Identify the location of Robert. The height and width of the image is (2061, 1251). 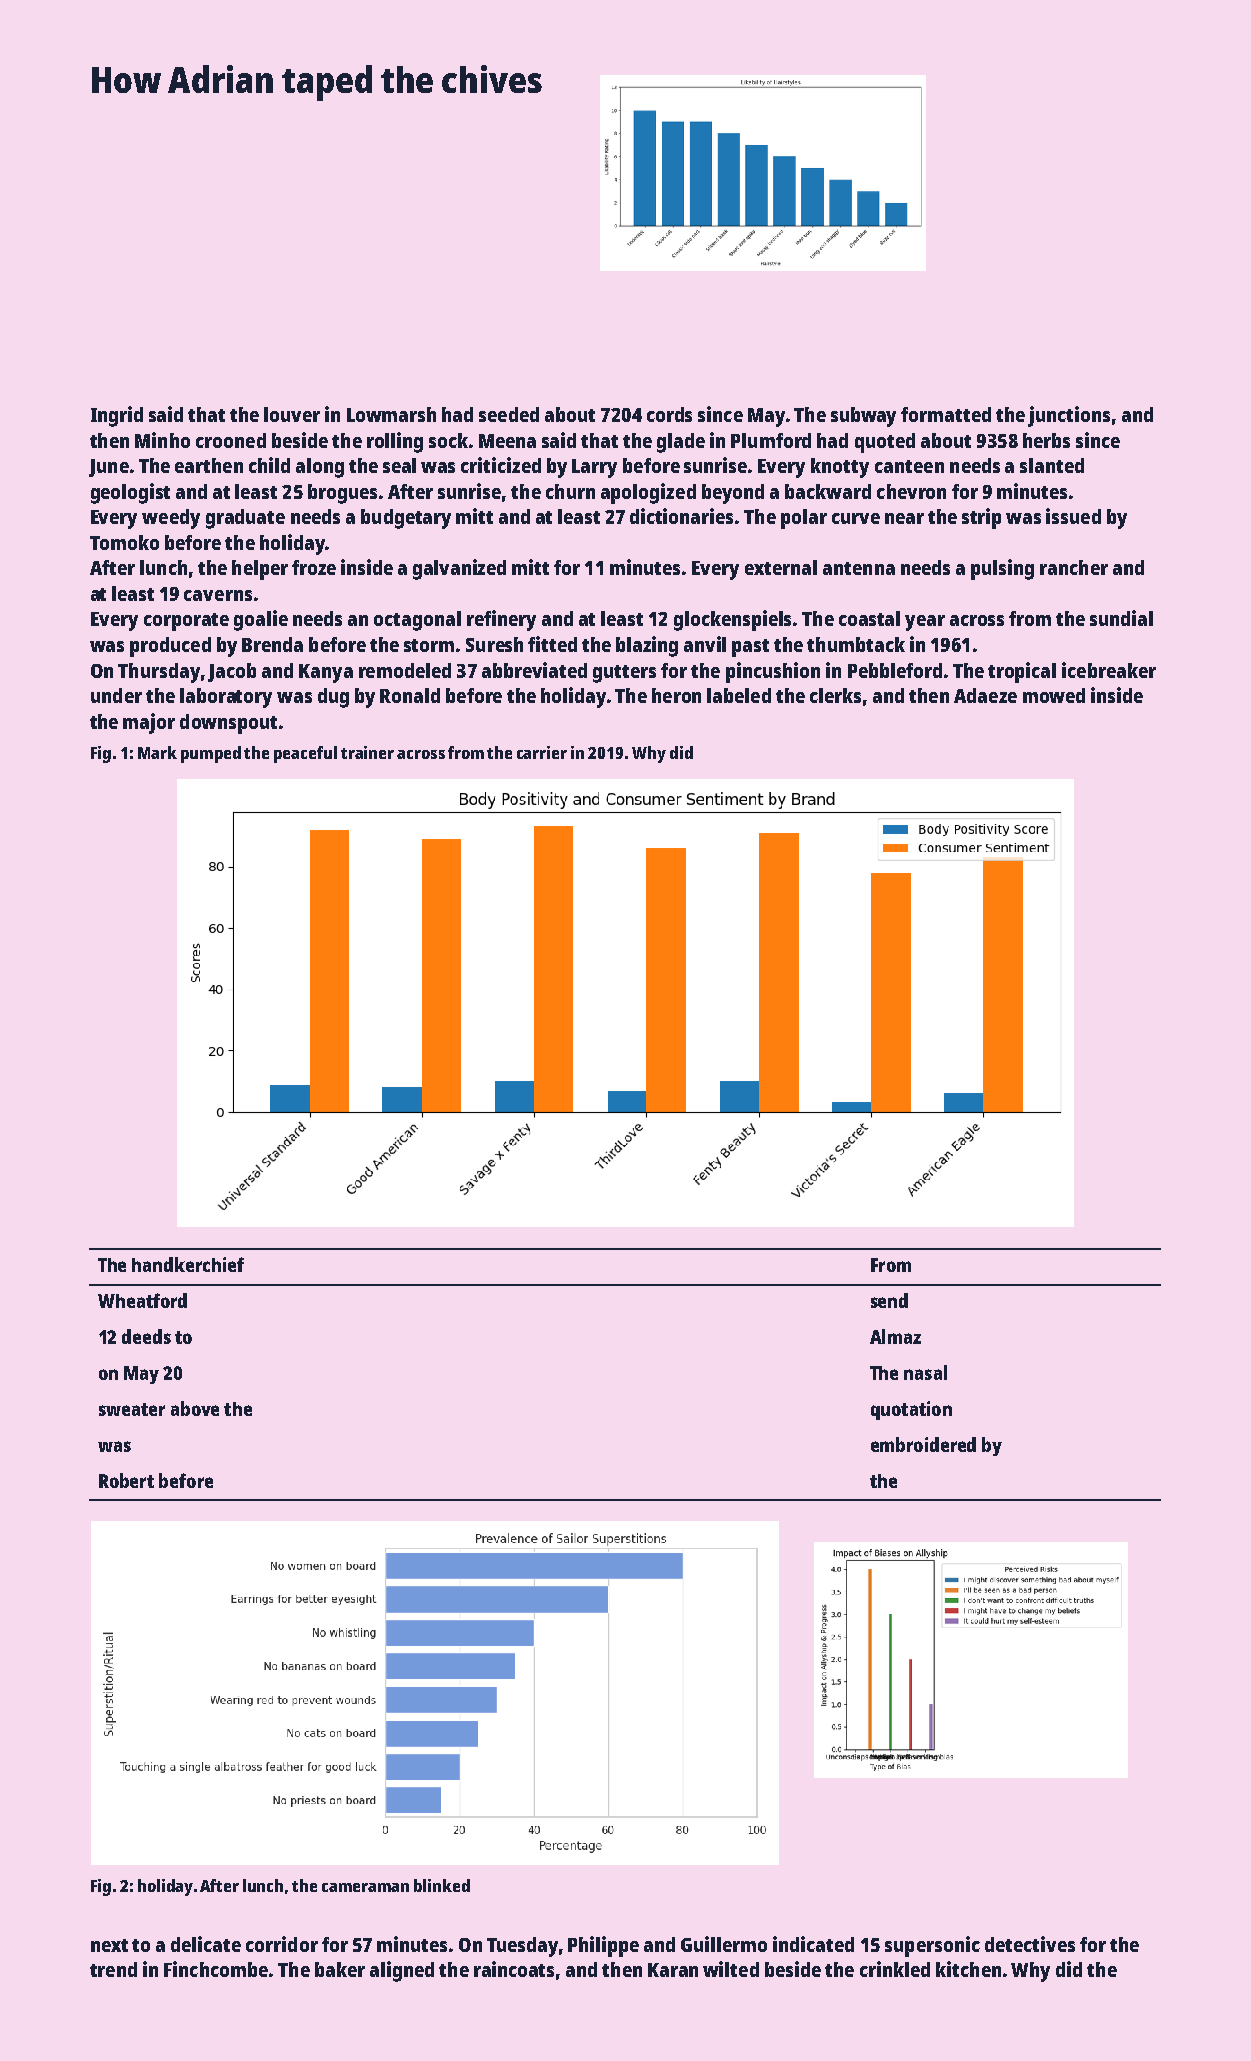
(126, 1480).
